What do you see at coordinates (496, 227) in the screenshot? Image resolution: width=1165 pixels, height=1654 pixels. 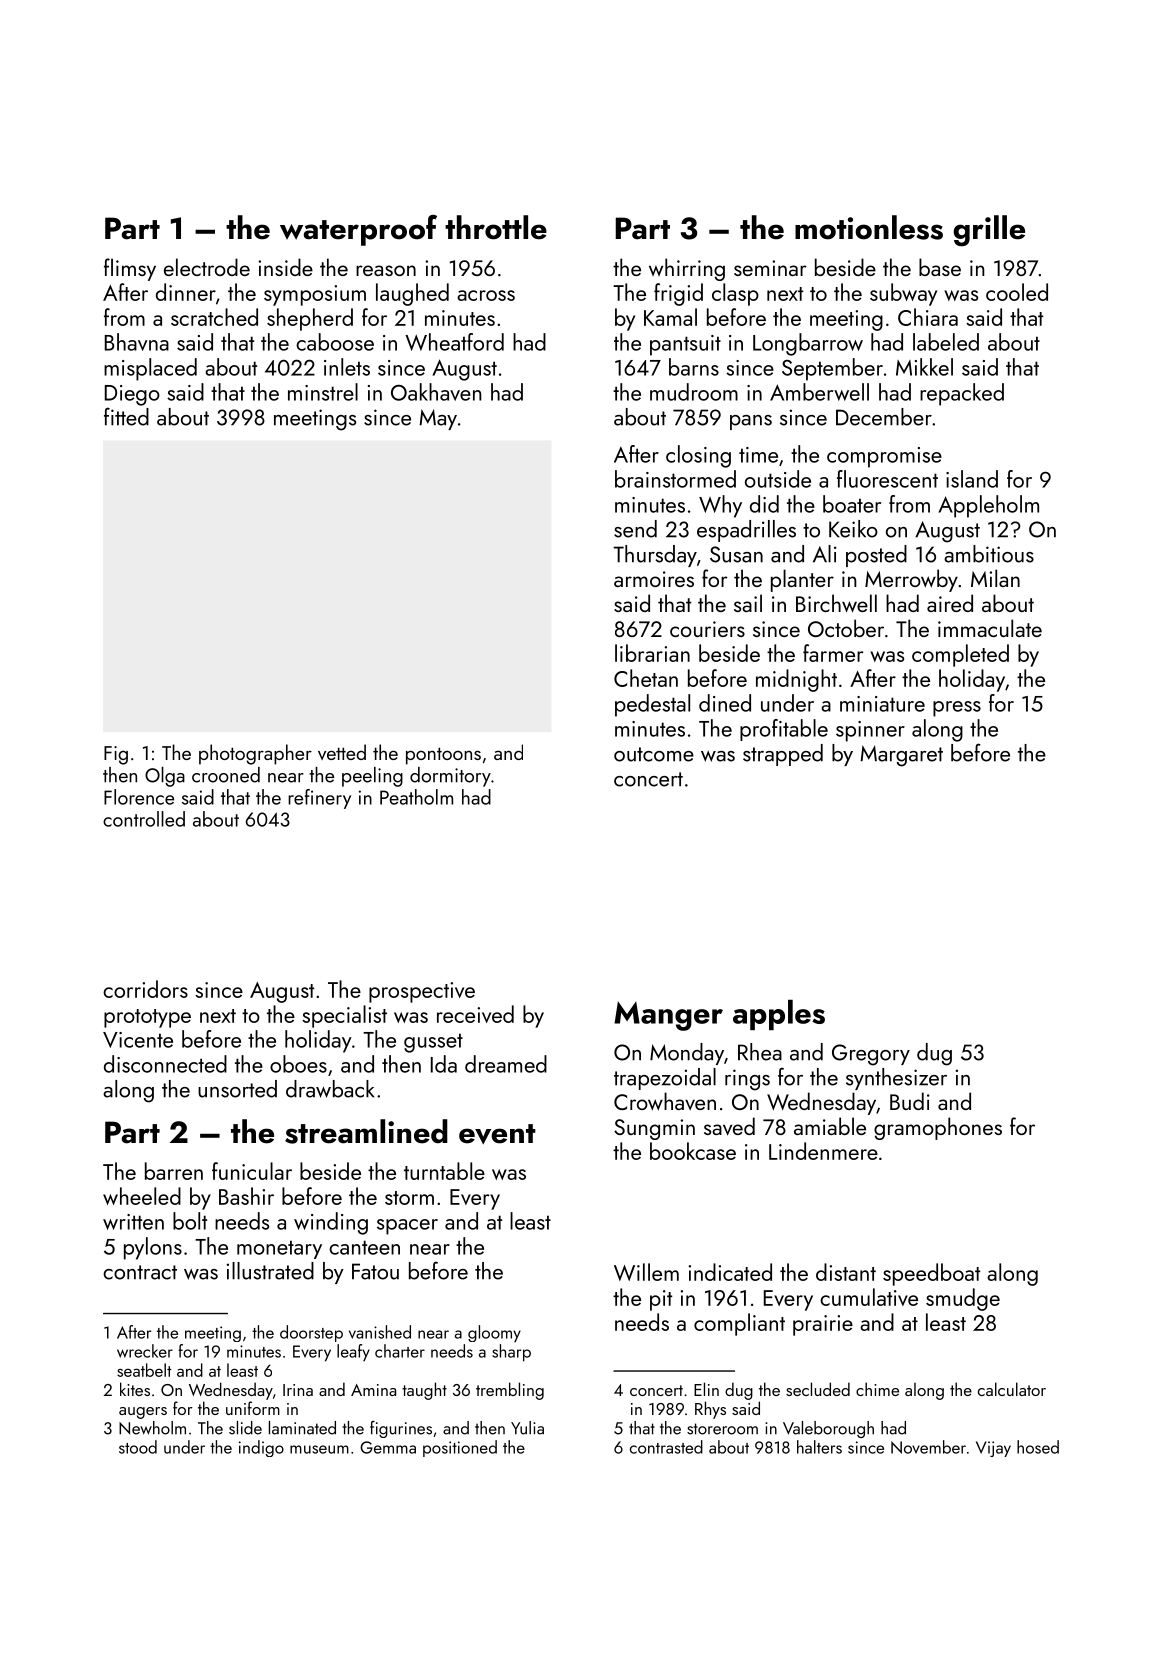 I see `throttle` at bounding box center [496, 227].
